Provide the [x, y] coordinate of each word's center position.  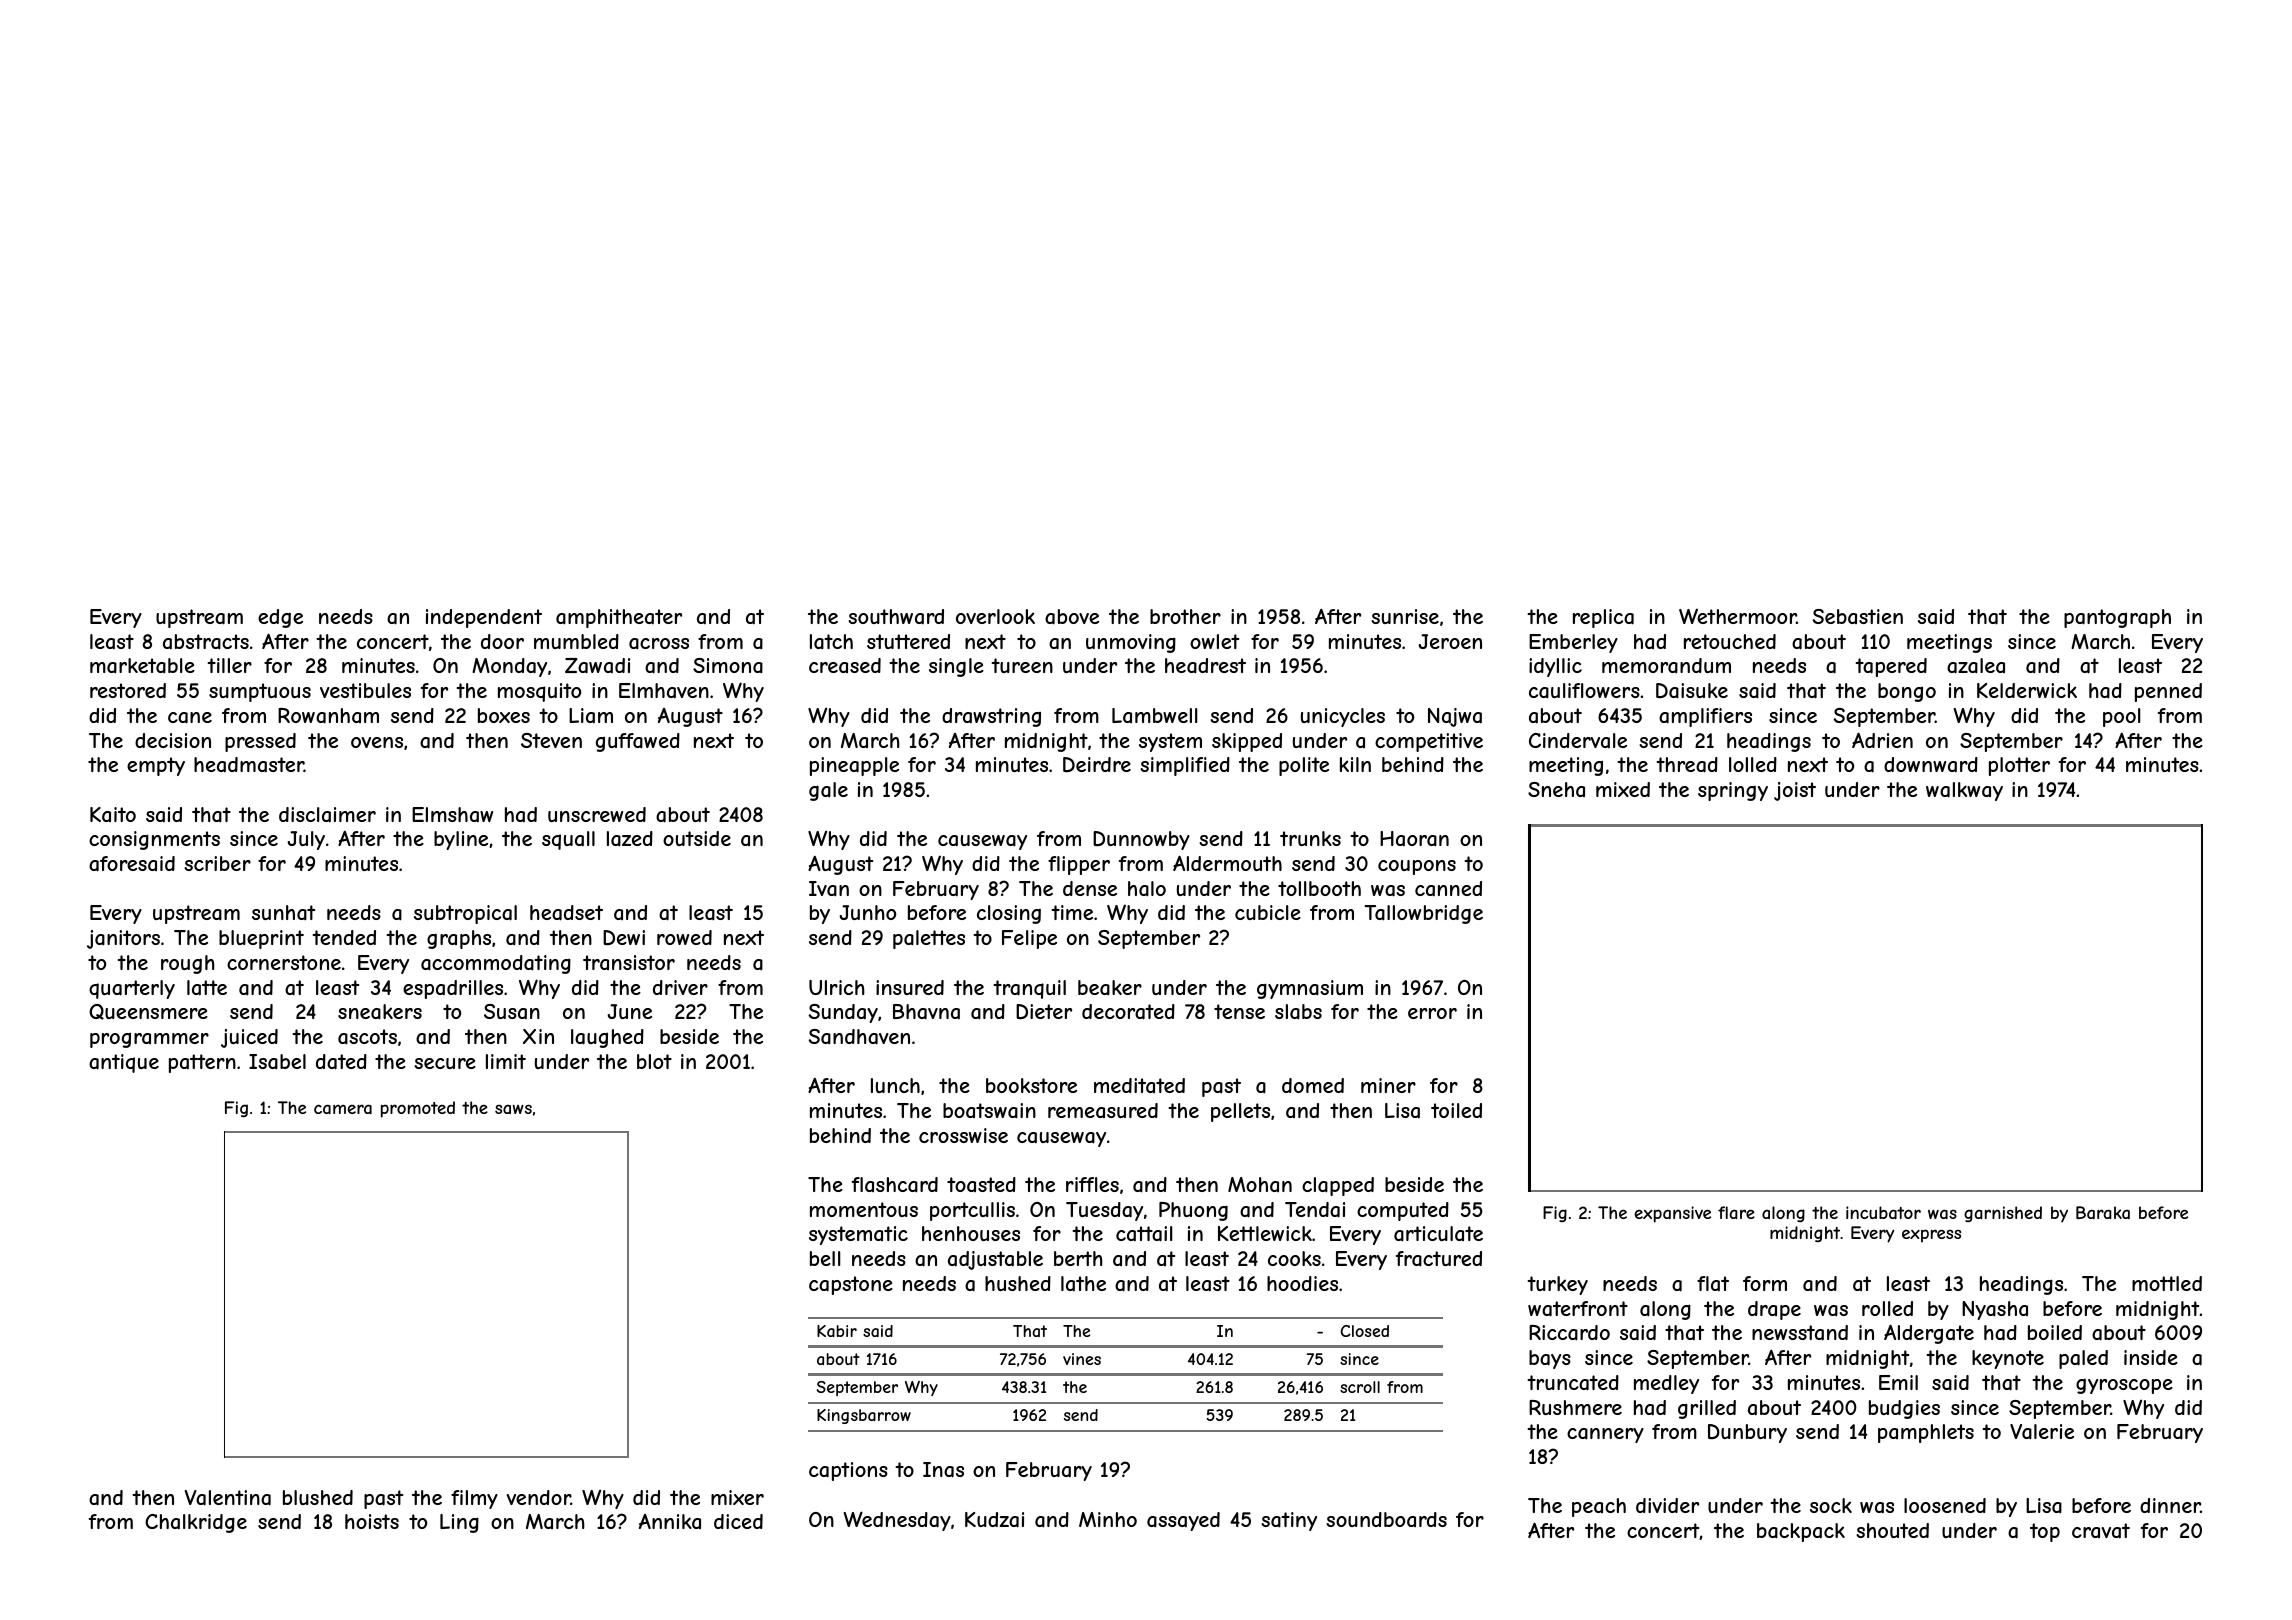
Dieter [1044, 1011]
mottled [2167, 1283]
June [629, 1011]
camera [343, 1109]
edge [280, 618]
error [1432, 1013]
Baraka [2103, 1212]
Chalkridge [196, 1523]
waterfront [1578, 1309]
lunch [895, 1085]
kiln [1355, 764]
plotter [2019, 766]
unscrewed [597, 814]
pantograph [2117, 618]
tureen [1022, 665]
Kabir [837, 1331]
